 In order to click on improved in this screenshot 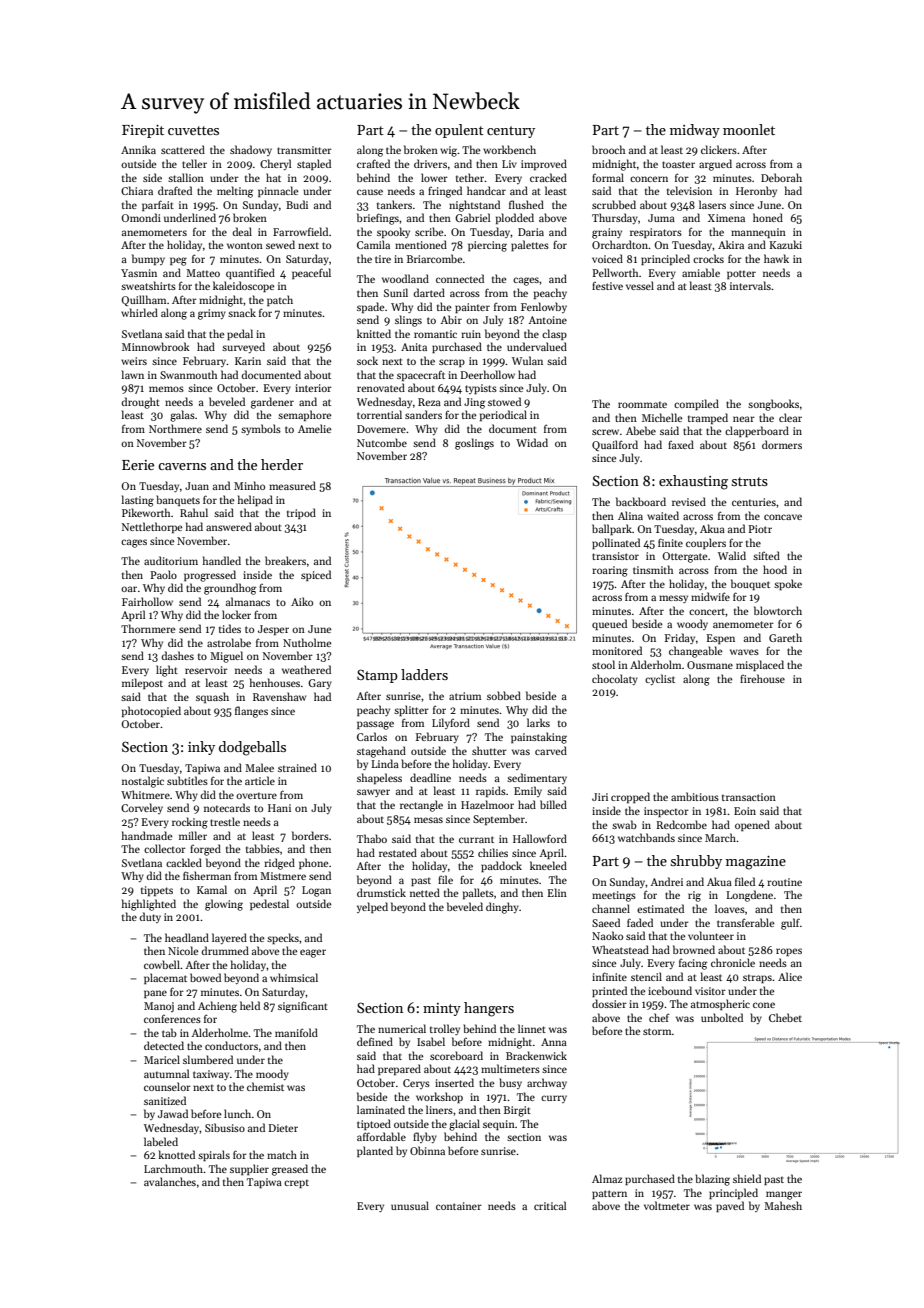, I will do `click(544, 164)`.
